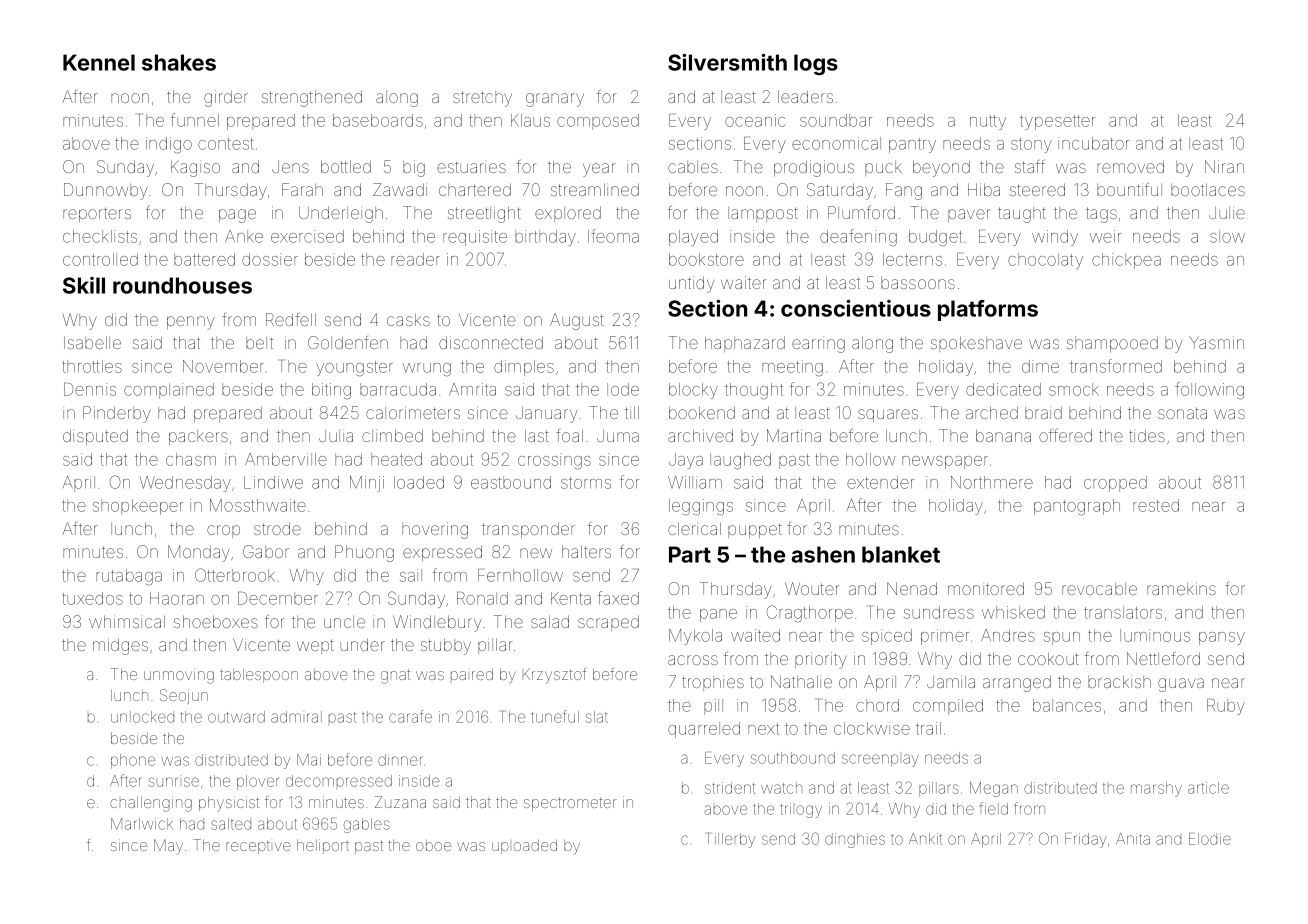 The image size is (1308, 924). I want to click on complained, so click(169, 391).
